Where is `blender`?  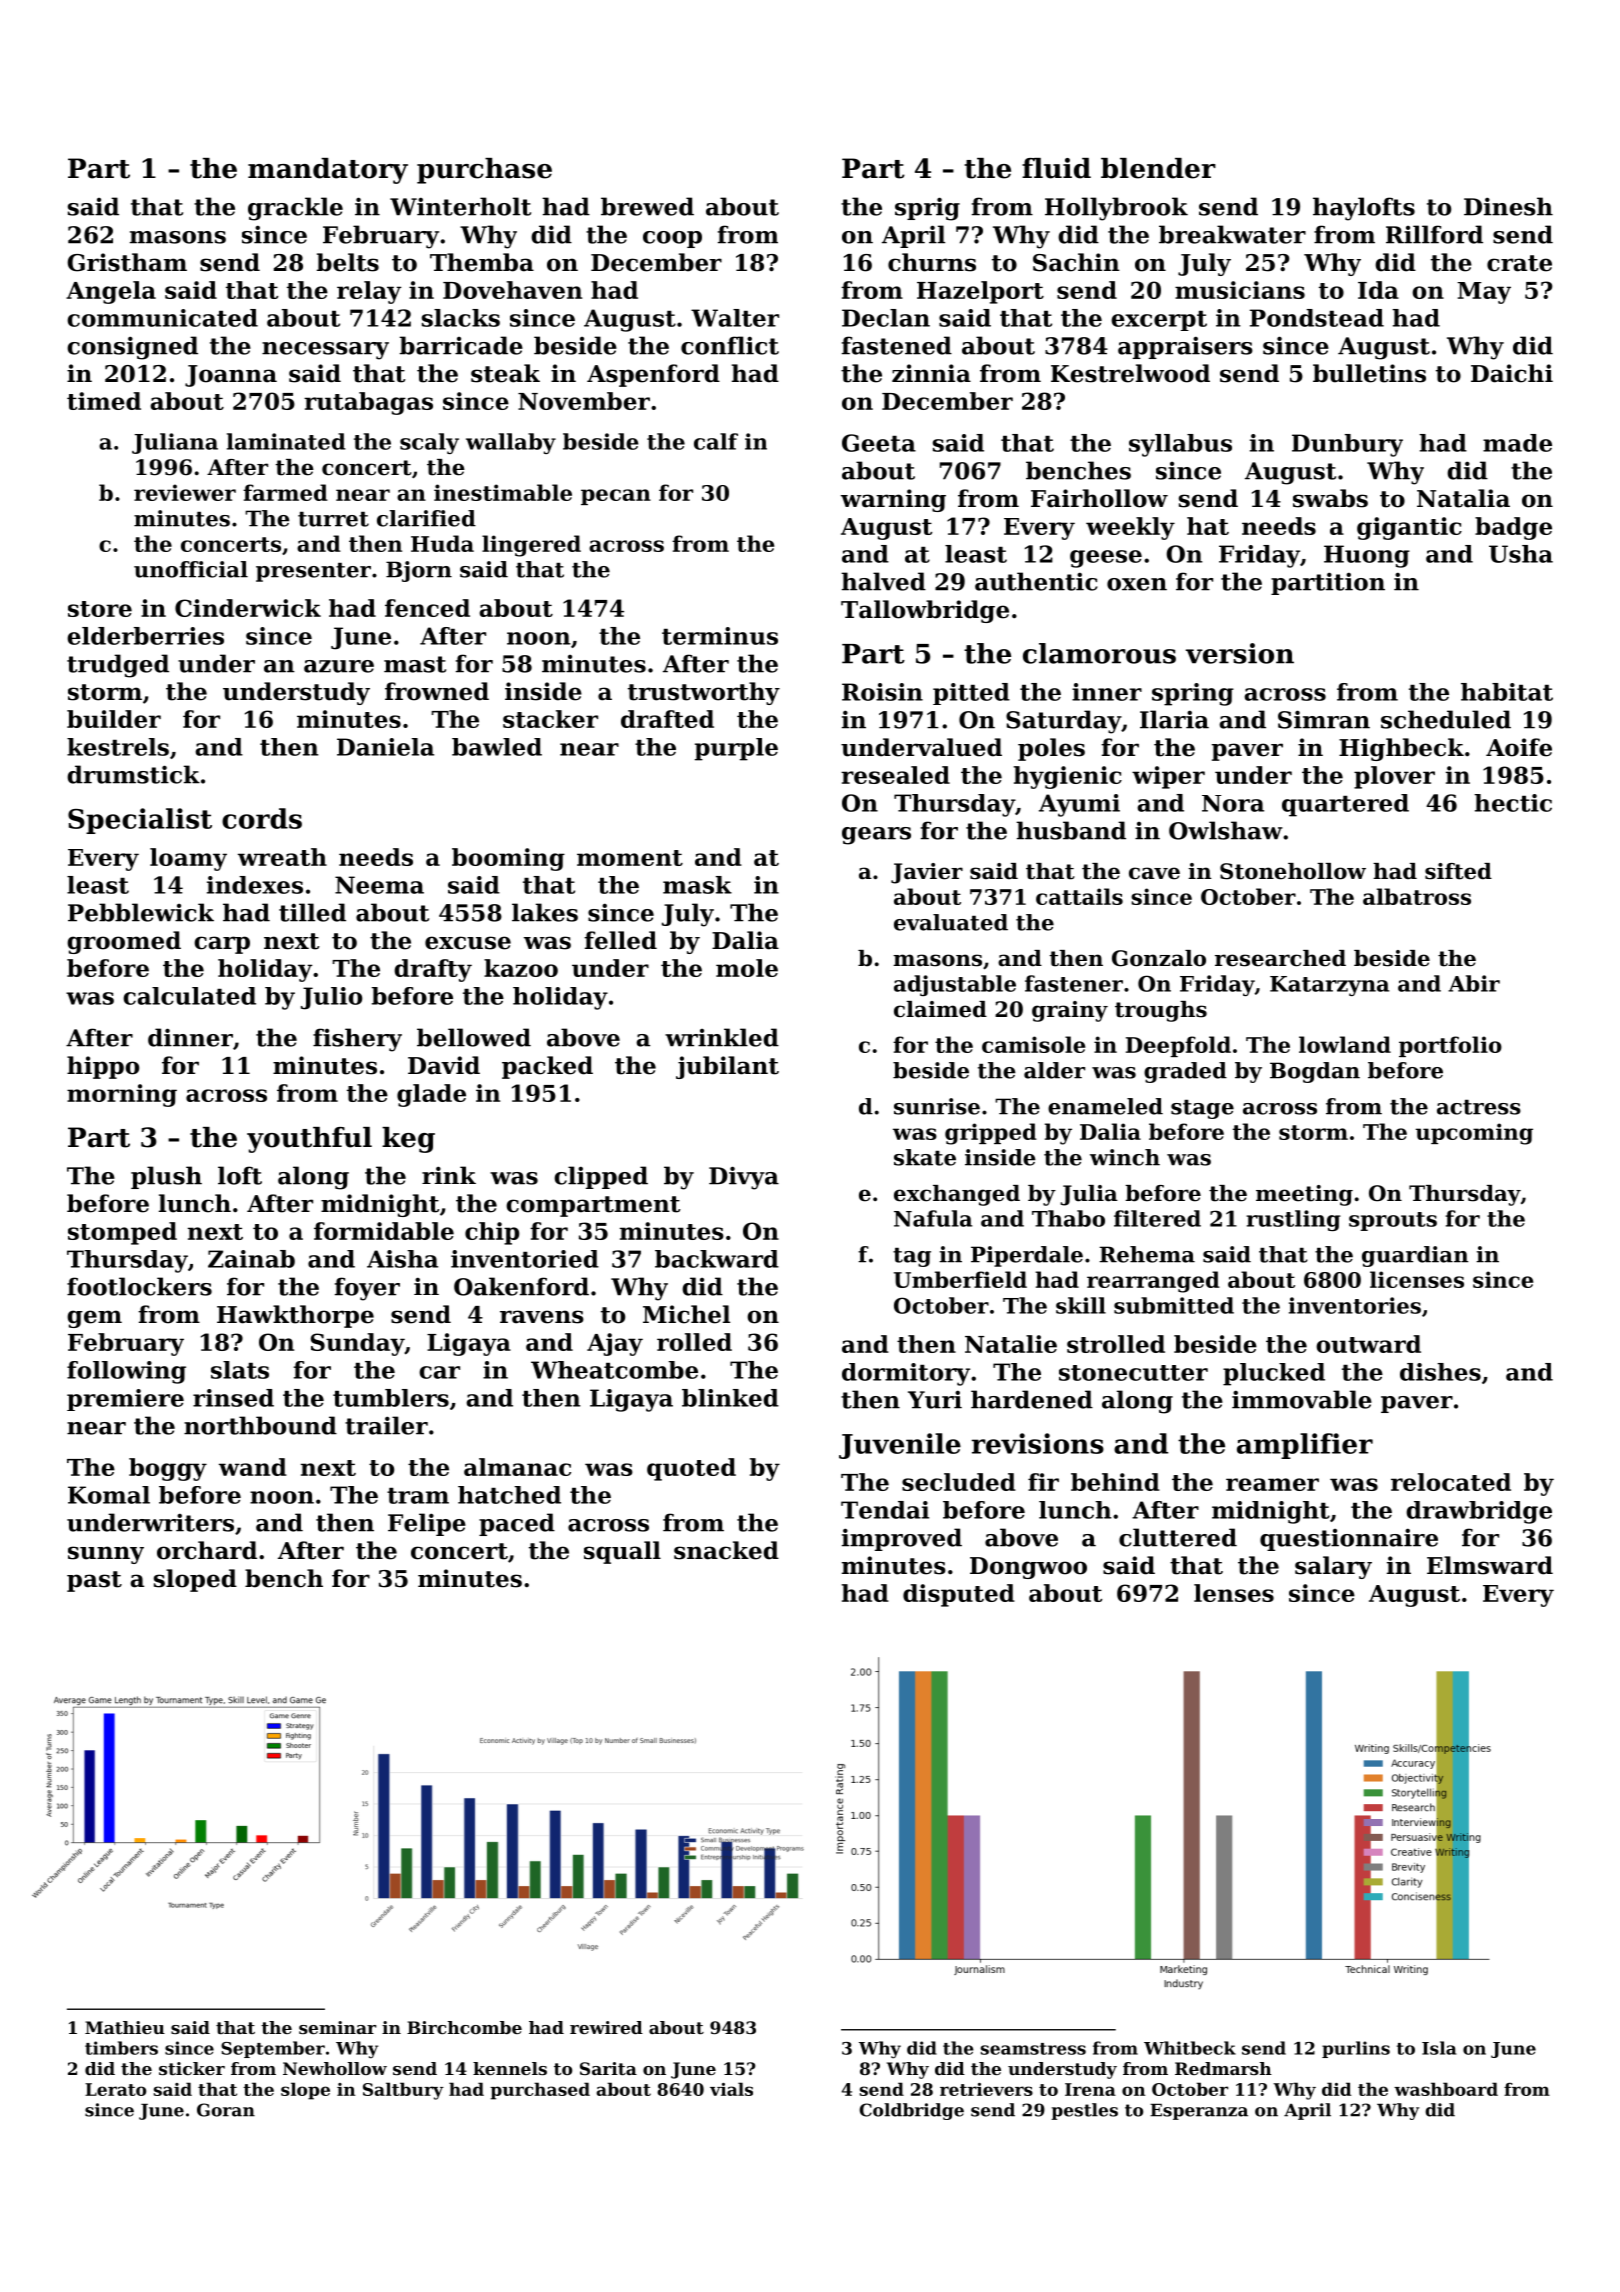 blender is located at coordinates (1158, 168).
